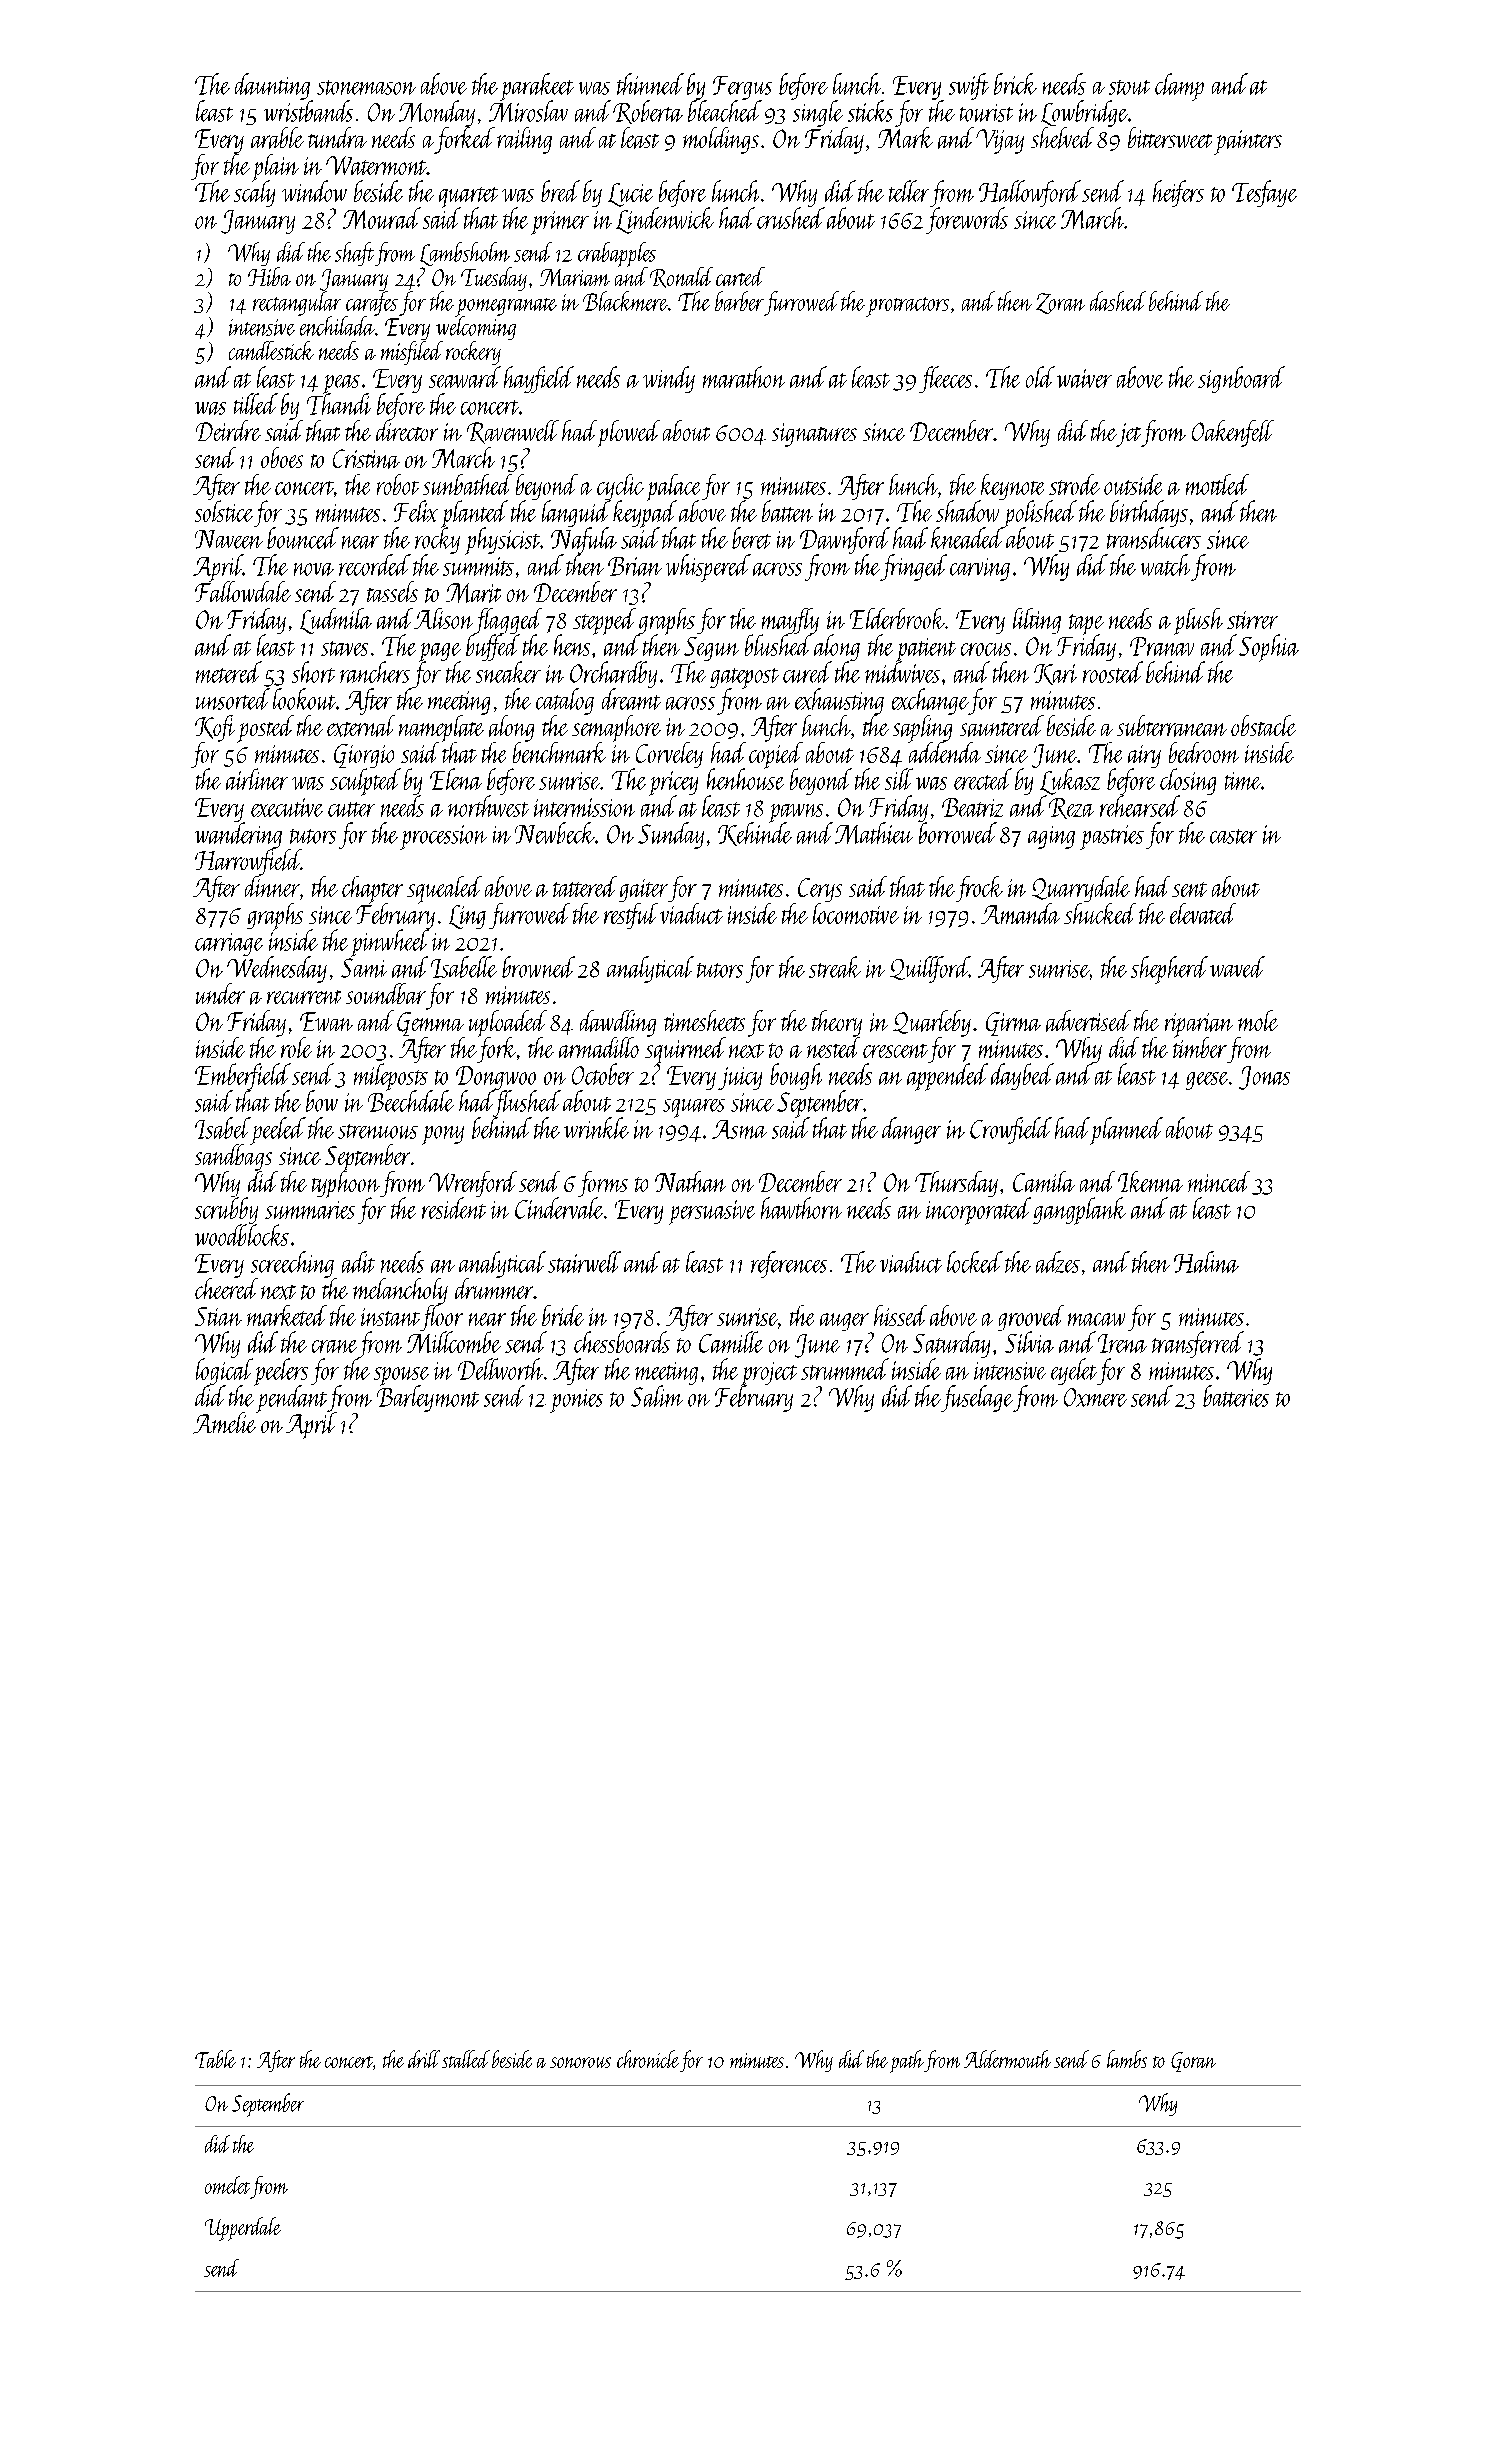 Image resolution: width=1496 pixels, height=2464 pixels. I want to click on planned, so click(1126, 1131).
